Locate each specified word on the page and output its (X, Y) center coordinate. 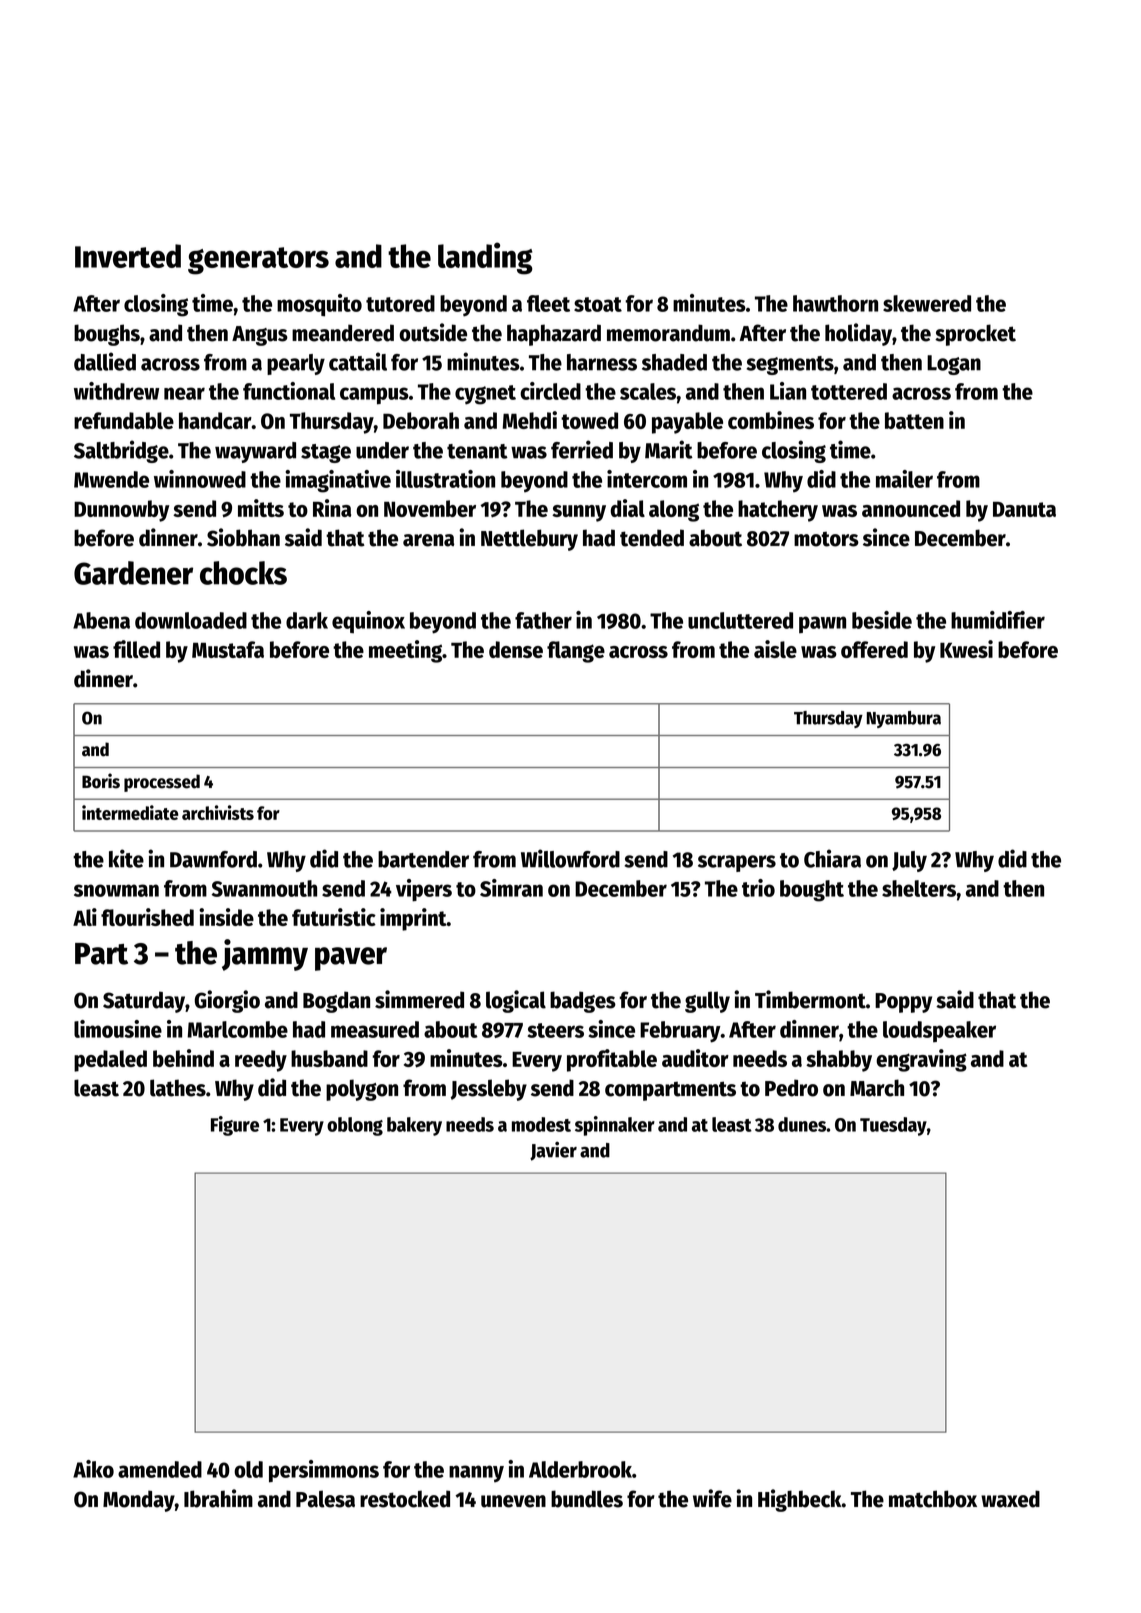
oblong (355, 1126)
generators (258, 261)
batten (914, 420)
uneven (513, 1501)
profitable (612, 1060)
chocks (243, 573)
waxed (1010, 1499)
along (674, 511)
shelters (919, 888)
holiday (858, 334)
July (909, 861)
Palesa (325, 1499)
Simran (511, 888)
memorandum (668, 333)
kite (126, 858)
